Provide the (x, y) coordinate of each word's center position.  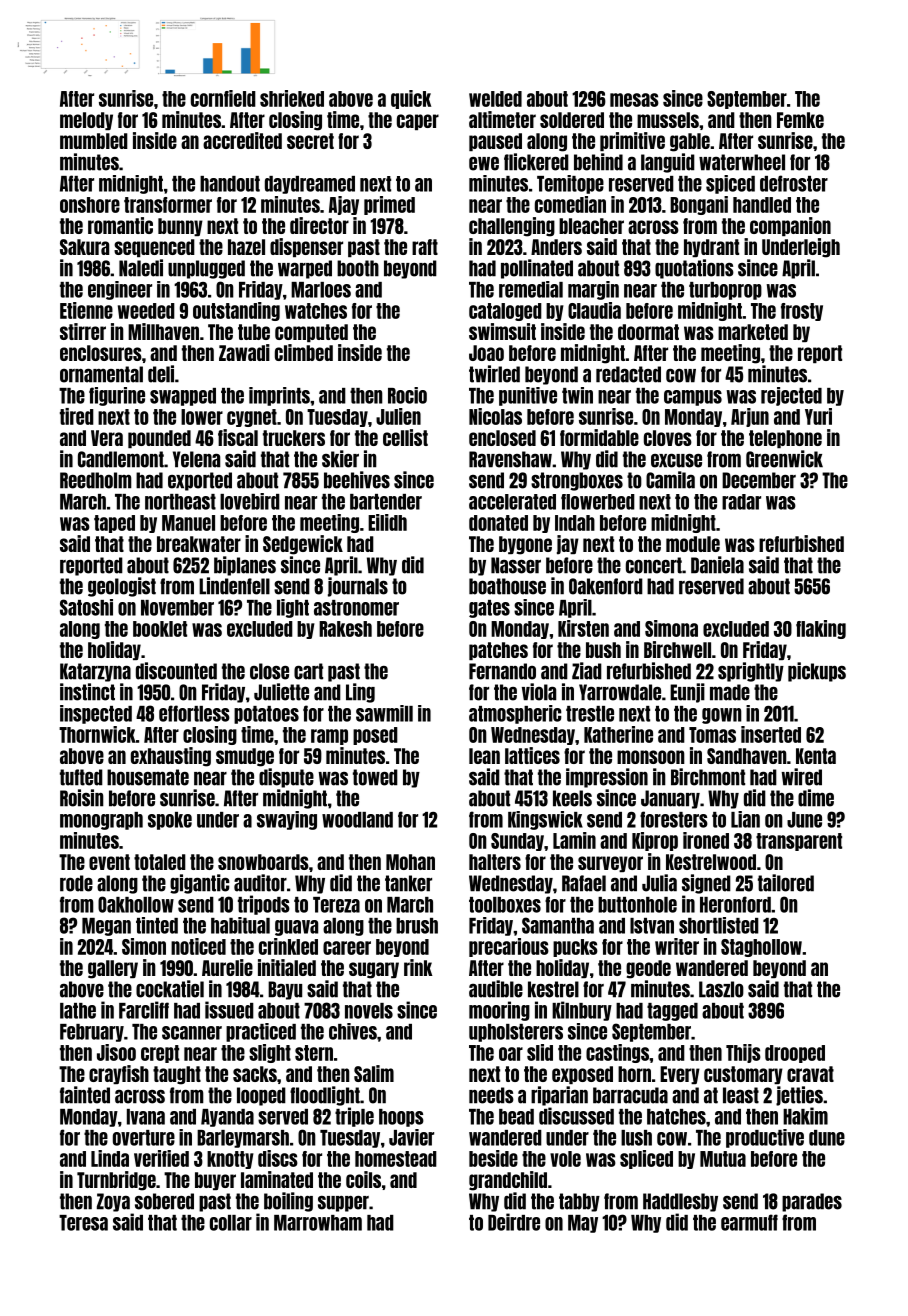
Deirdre (514, 1222)
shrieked (292, 98)
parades (812, 1202)
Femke (800, 120)
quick (411, 99)
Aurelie (227, 967)
